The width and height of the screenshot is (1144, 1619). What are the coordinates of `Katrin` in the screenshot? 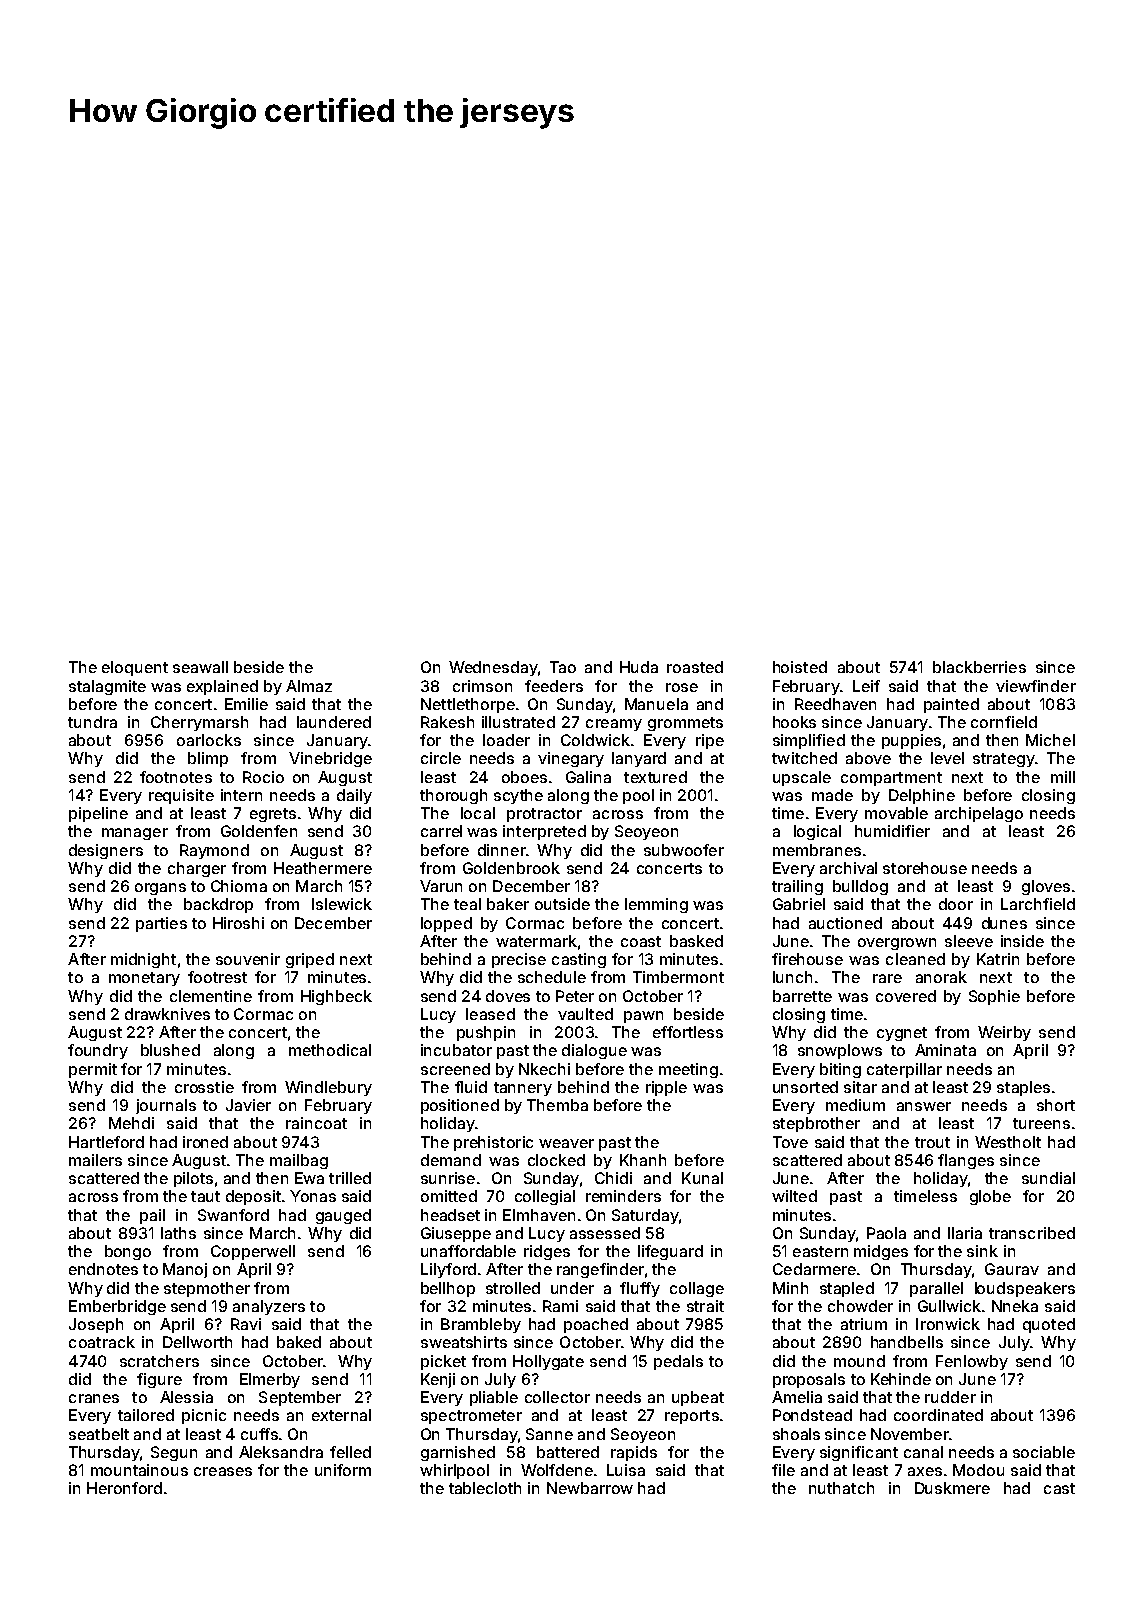 It's located at (998, 959).
